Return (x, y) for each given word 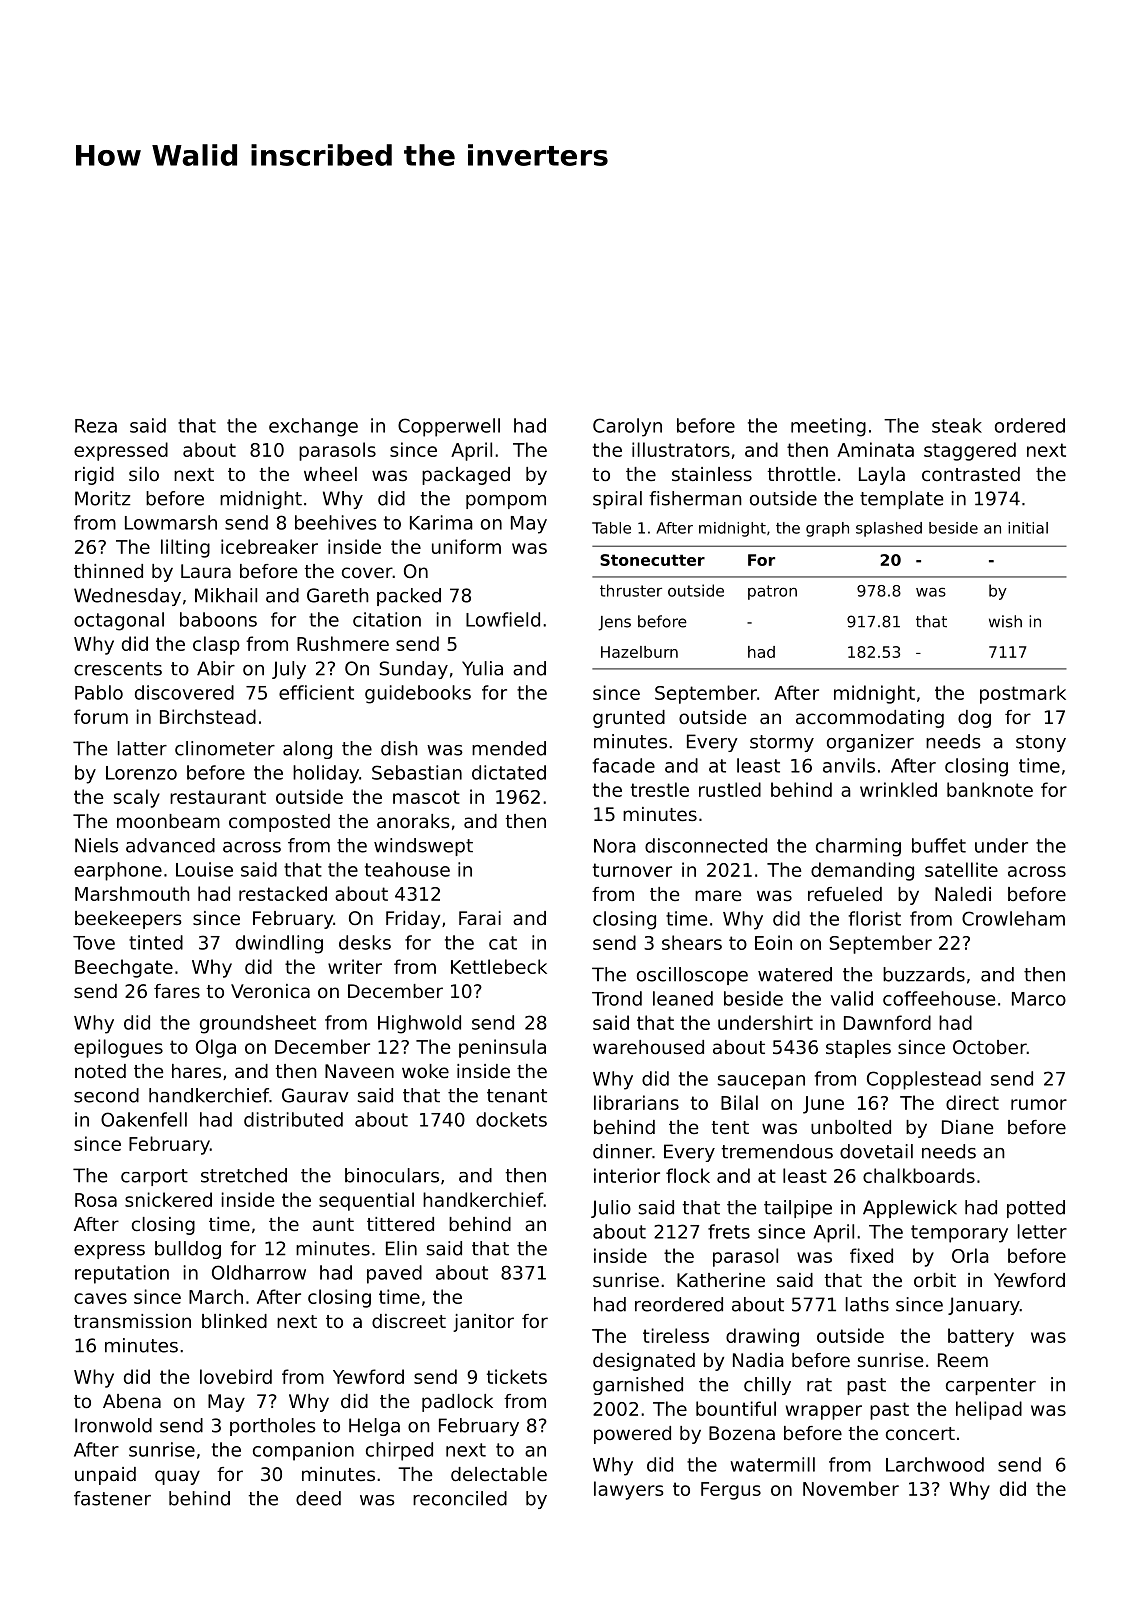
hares (196, 1071)
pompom (506, 502)
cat (503, 943)
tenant (517, 1096)
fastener (112, 1498)
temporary (959, 1234)
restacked (283, 893)
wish (1005, 621)
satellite (961, 869)
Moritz (103, 498)
